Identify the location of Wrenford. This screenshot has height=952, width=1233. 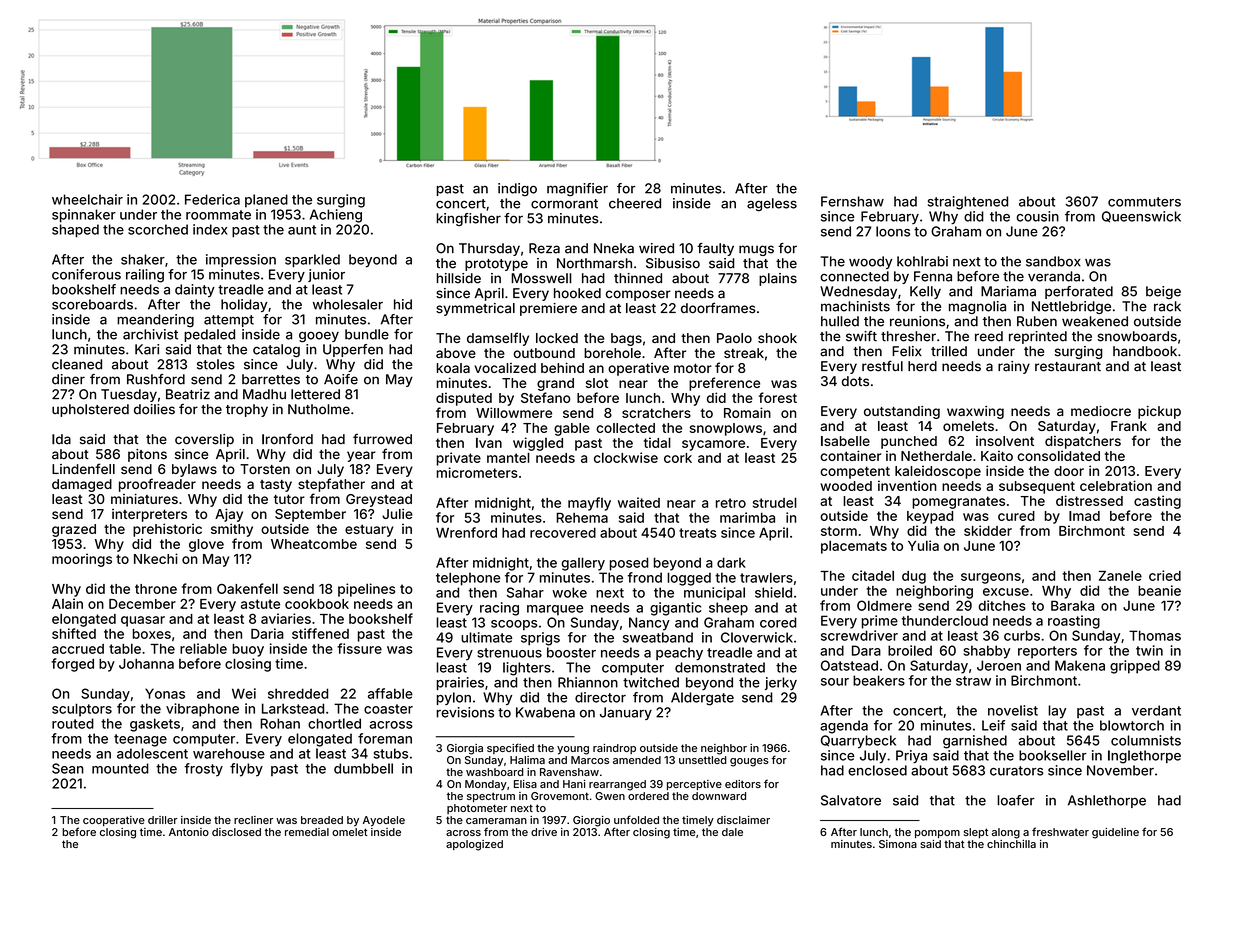
(466, 532).
